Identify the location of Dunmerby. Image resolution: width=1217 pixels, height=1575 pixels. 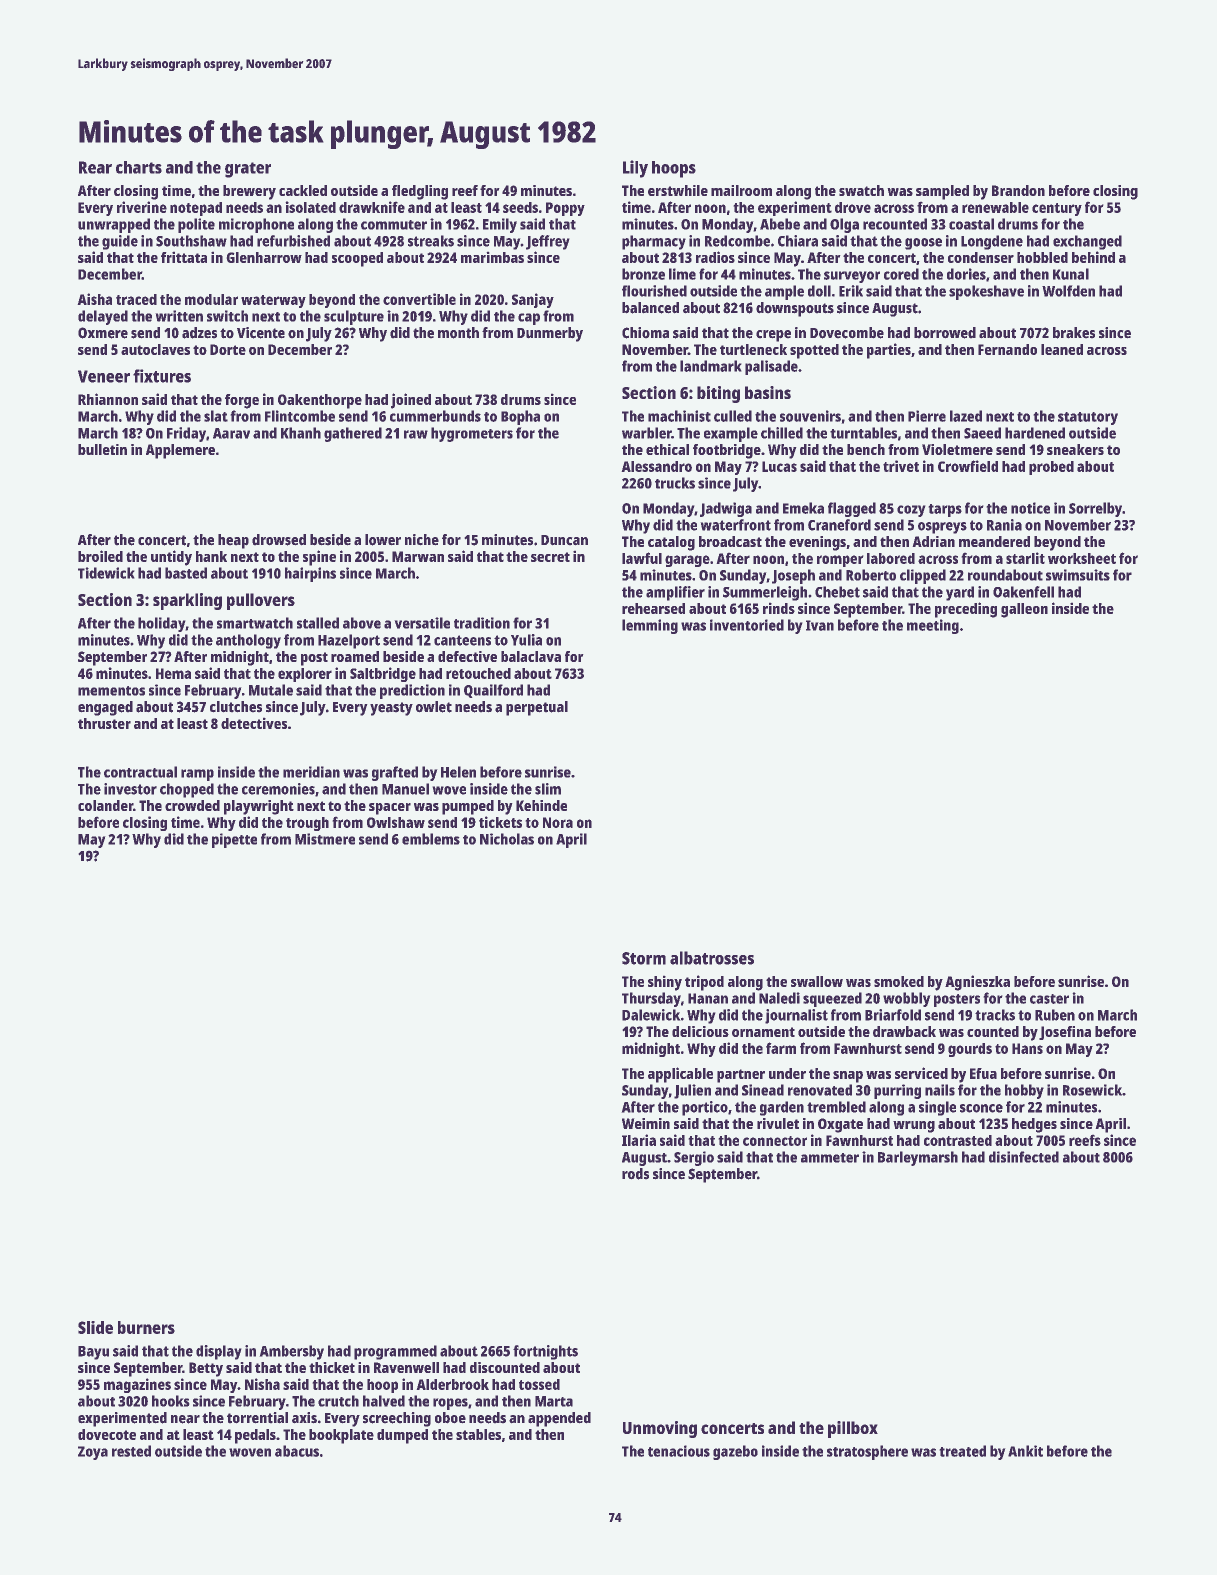
(550, 334).
